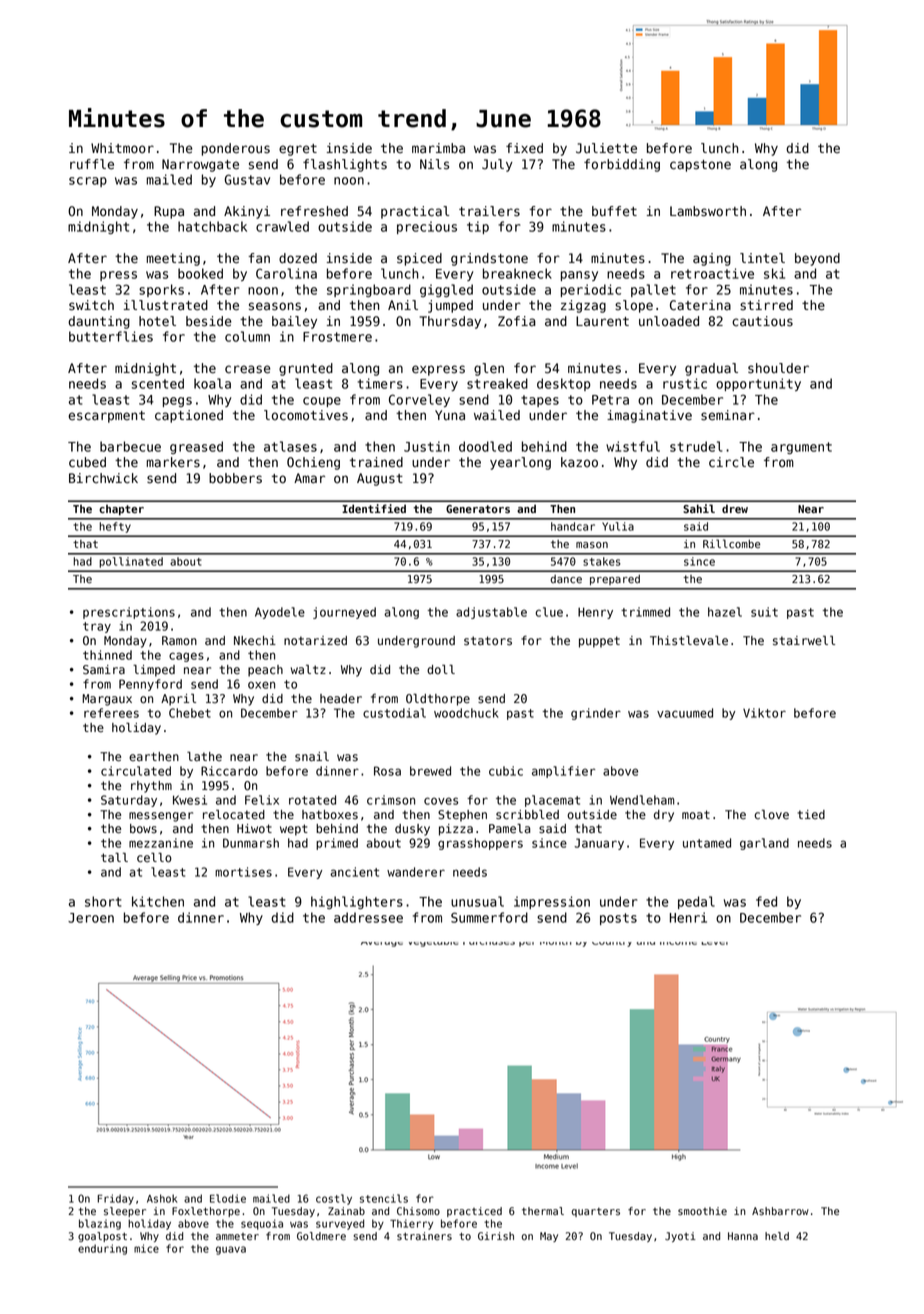 Image resolution: width=924 pixels, height=1314 pixels. I want to click on adjustable, so click(491, 613).
